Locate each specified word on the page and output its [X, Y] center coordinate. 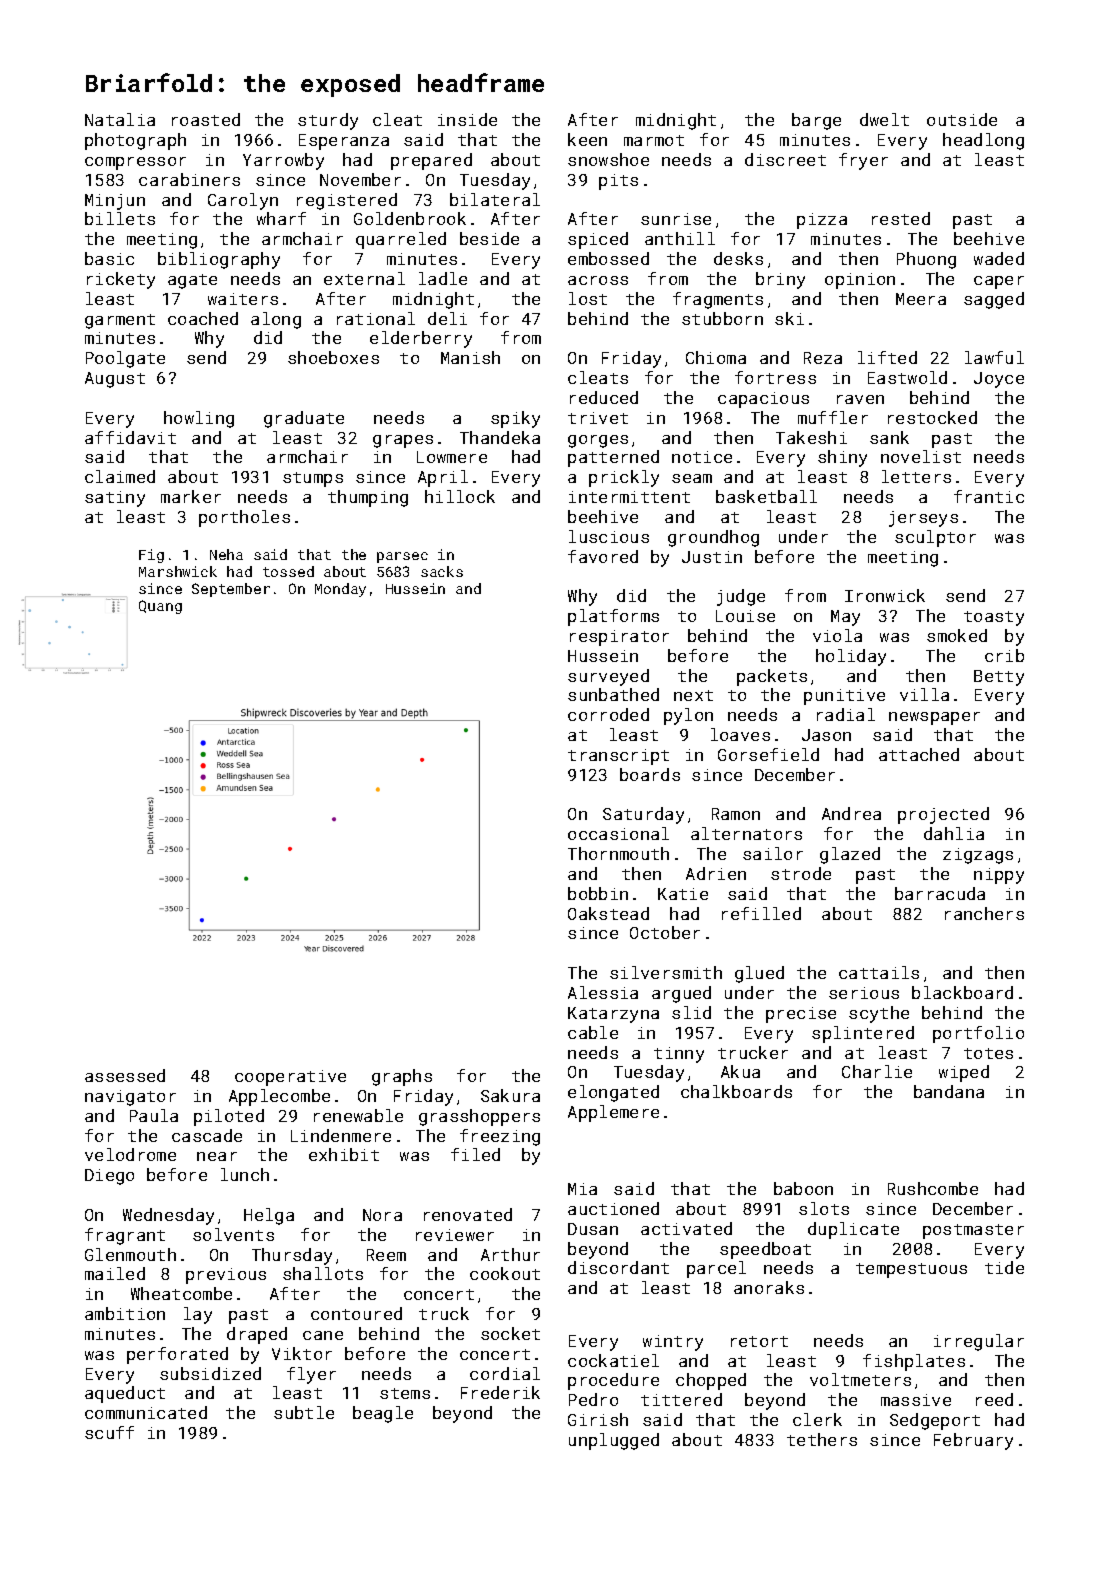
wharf [281, 218]
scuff [109, 1432]
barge [816, 121]
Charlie [877, 1071]
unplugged [614, 1441]
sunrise [676, 219]
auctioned [613, 1208]
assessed [125, 1075]
